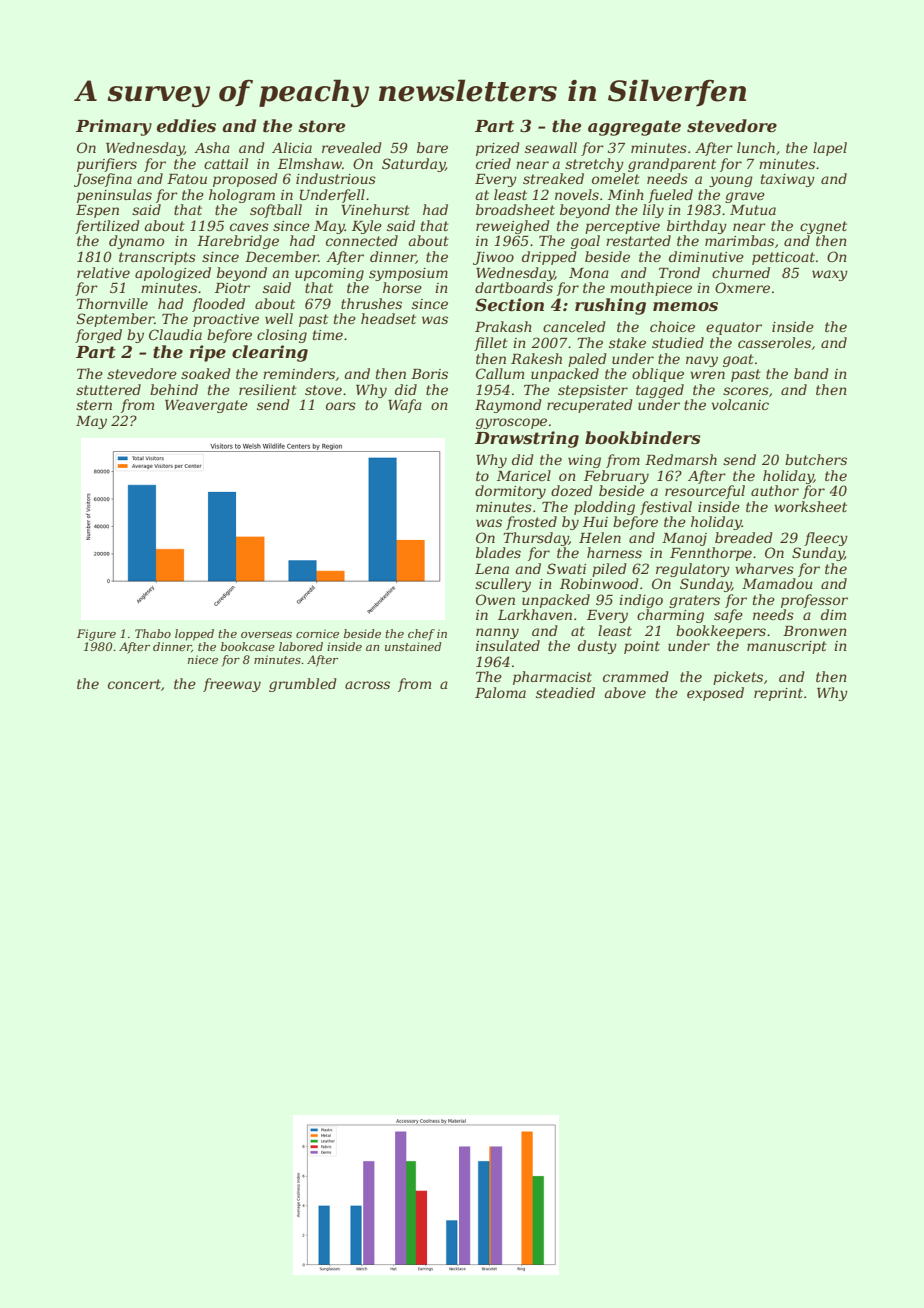  I want to click on Weavergate, so click(206, 406).
